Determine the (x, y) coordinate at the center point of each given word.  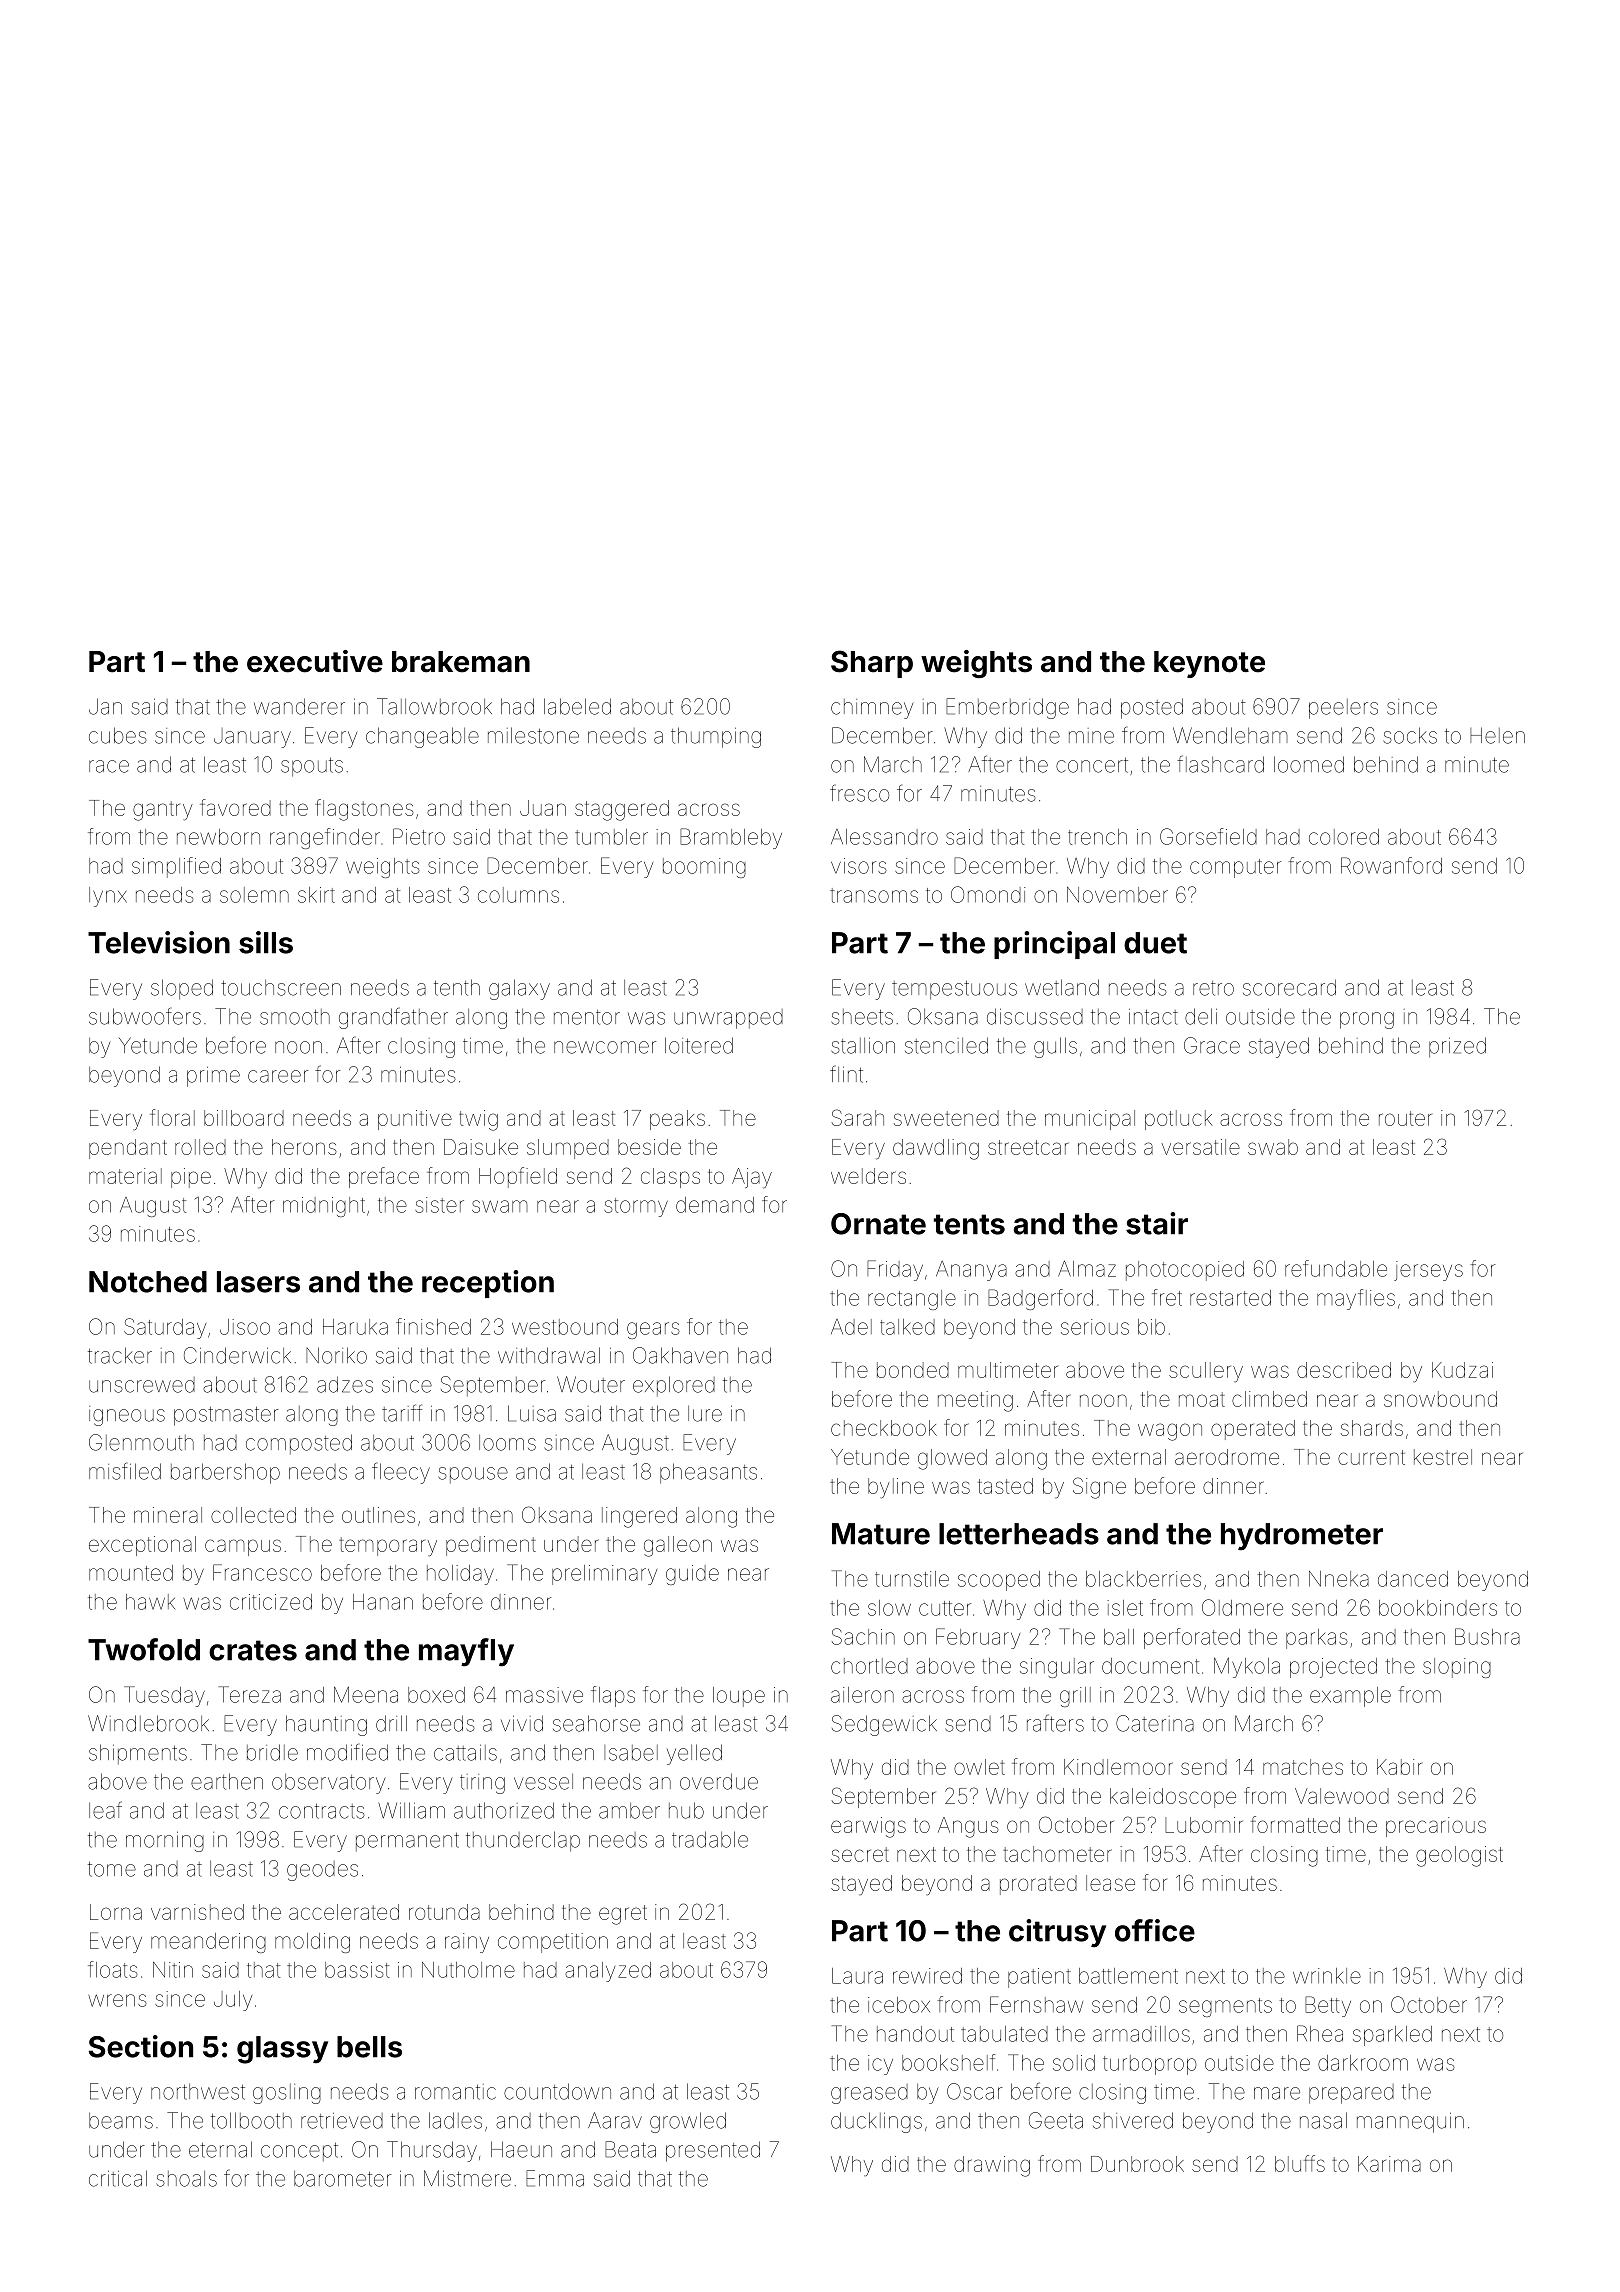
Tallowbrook (434, 706)
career (278, 1076)
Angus (968, 1827)
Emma (555, 2178)
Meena (366, 1694)
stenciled (946, 1045)
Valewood (1342, 1796)
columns (518, 895)
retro (1213, 988)
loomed (1309, 764)
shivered (1133, 2120)
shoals (186, 2179)
